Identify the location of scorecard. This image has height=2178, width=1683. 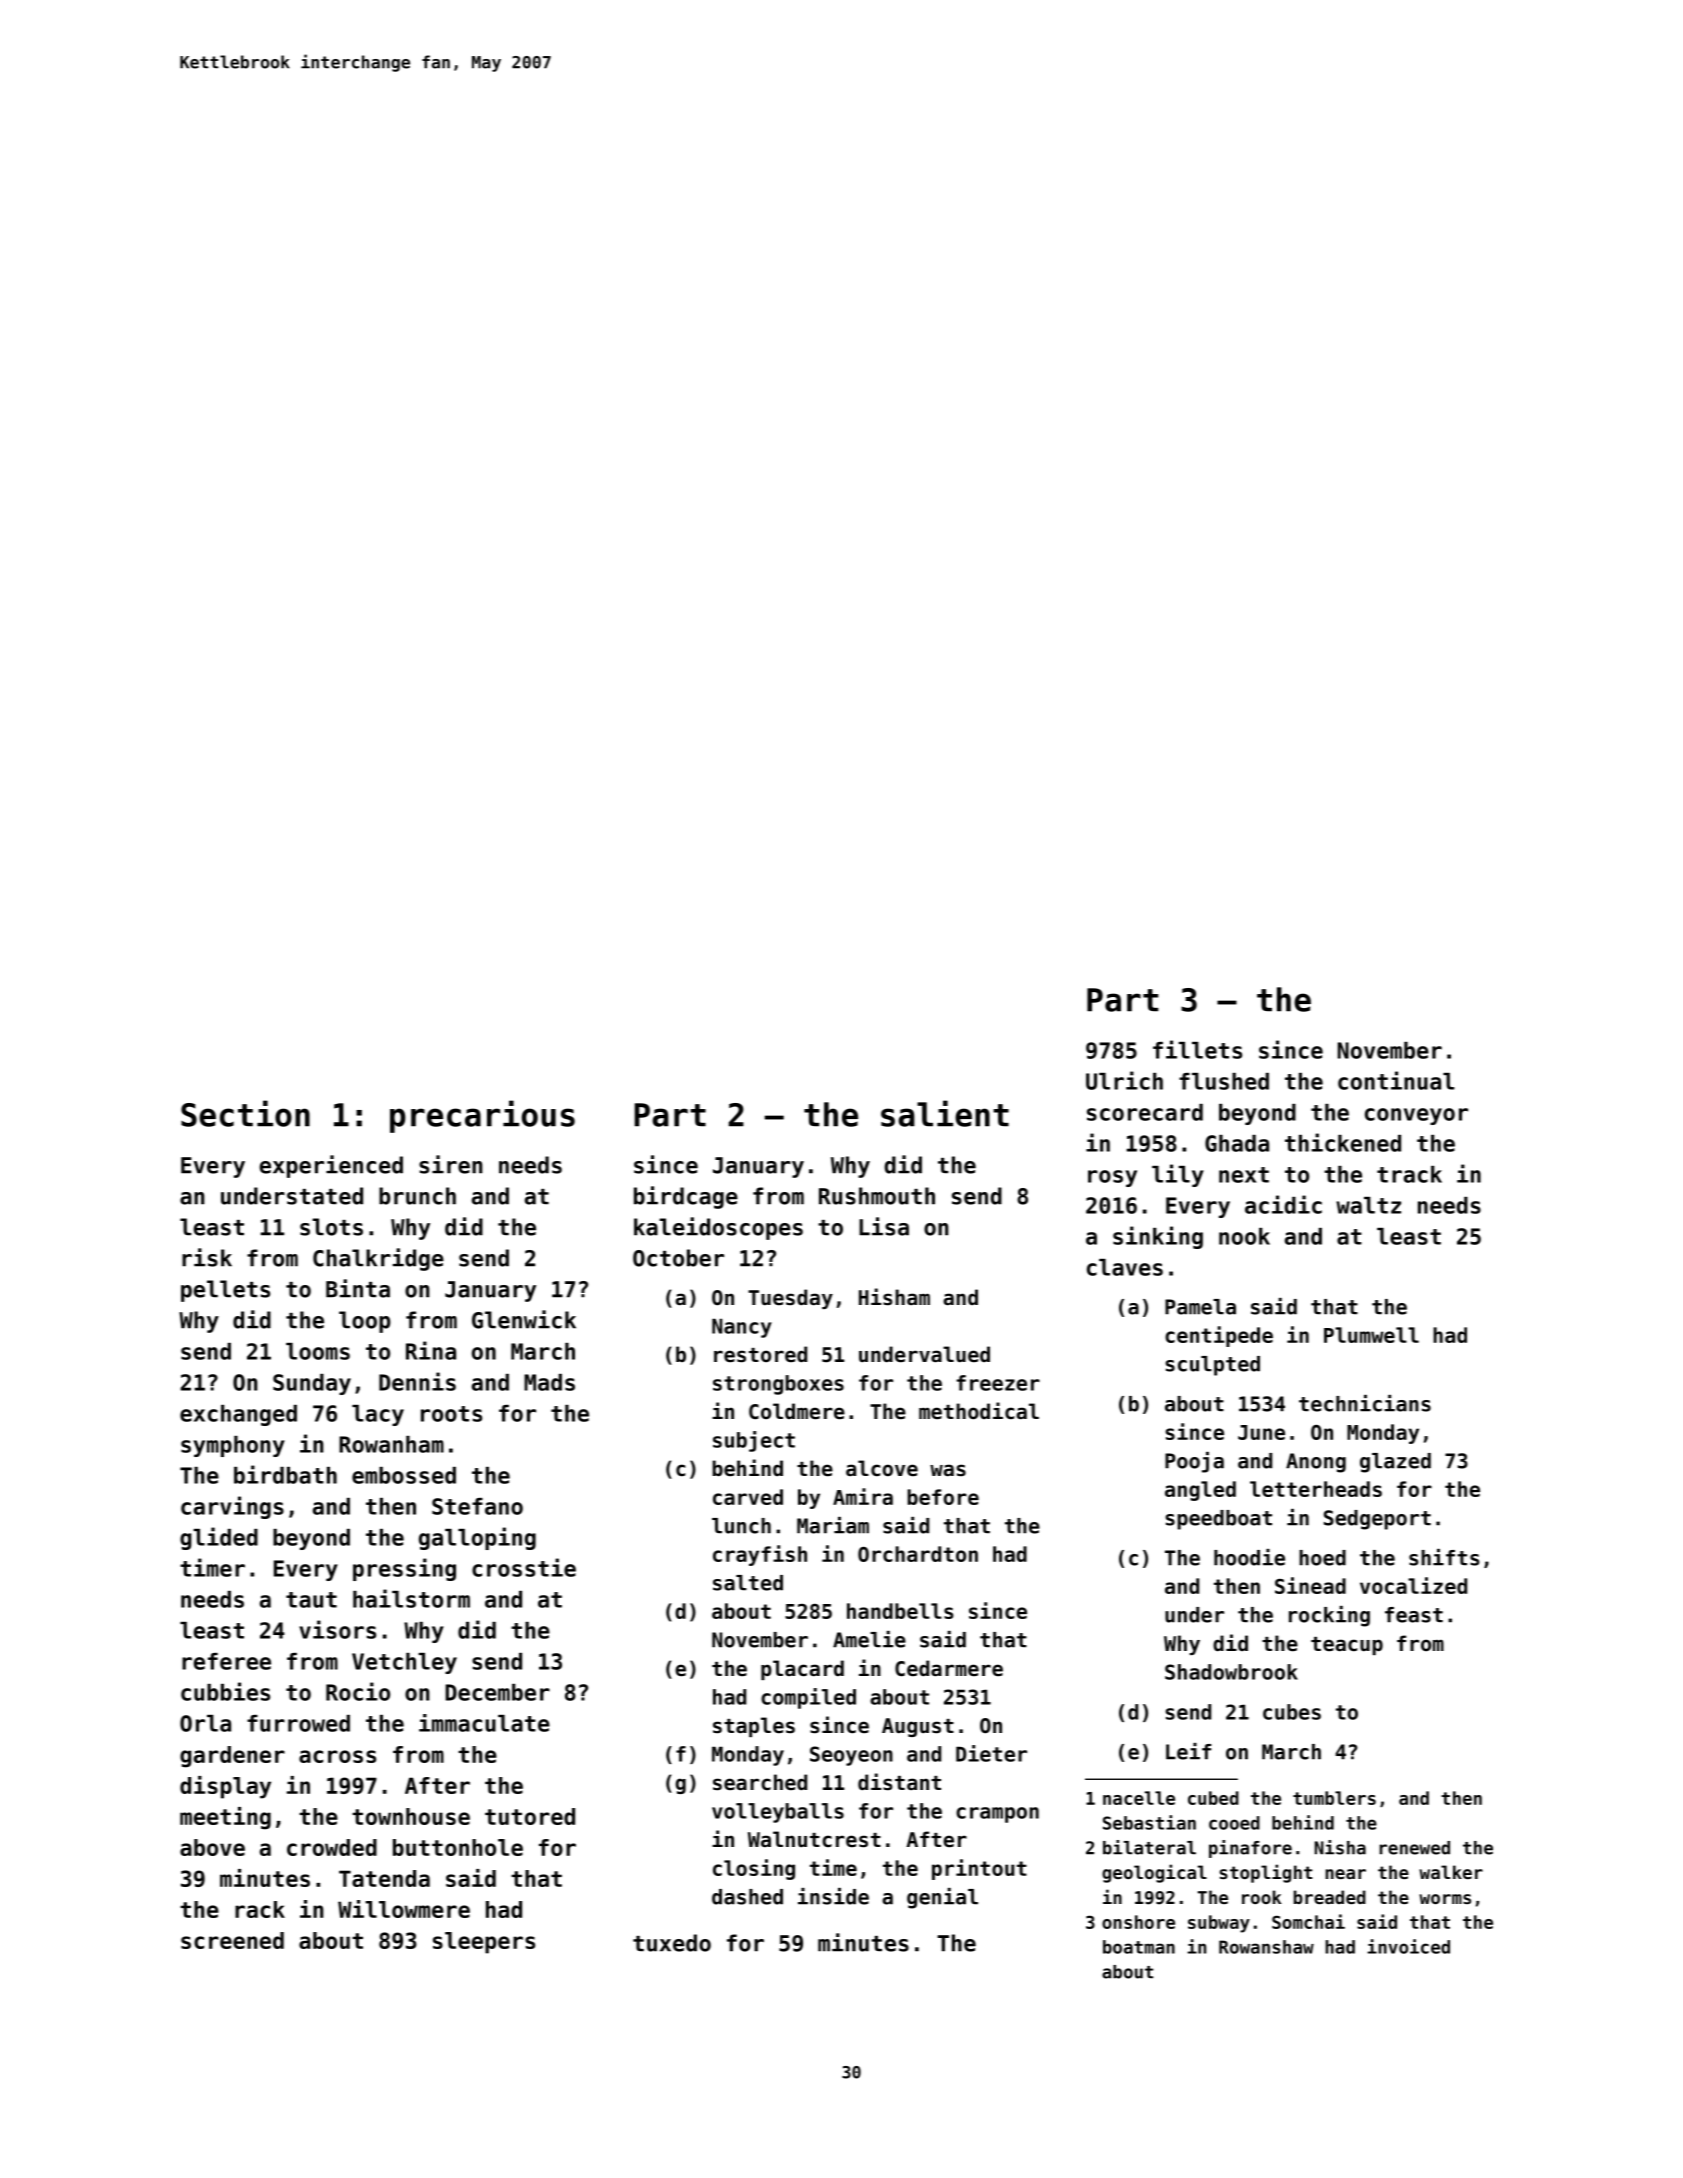
(1145, 1112).
